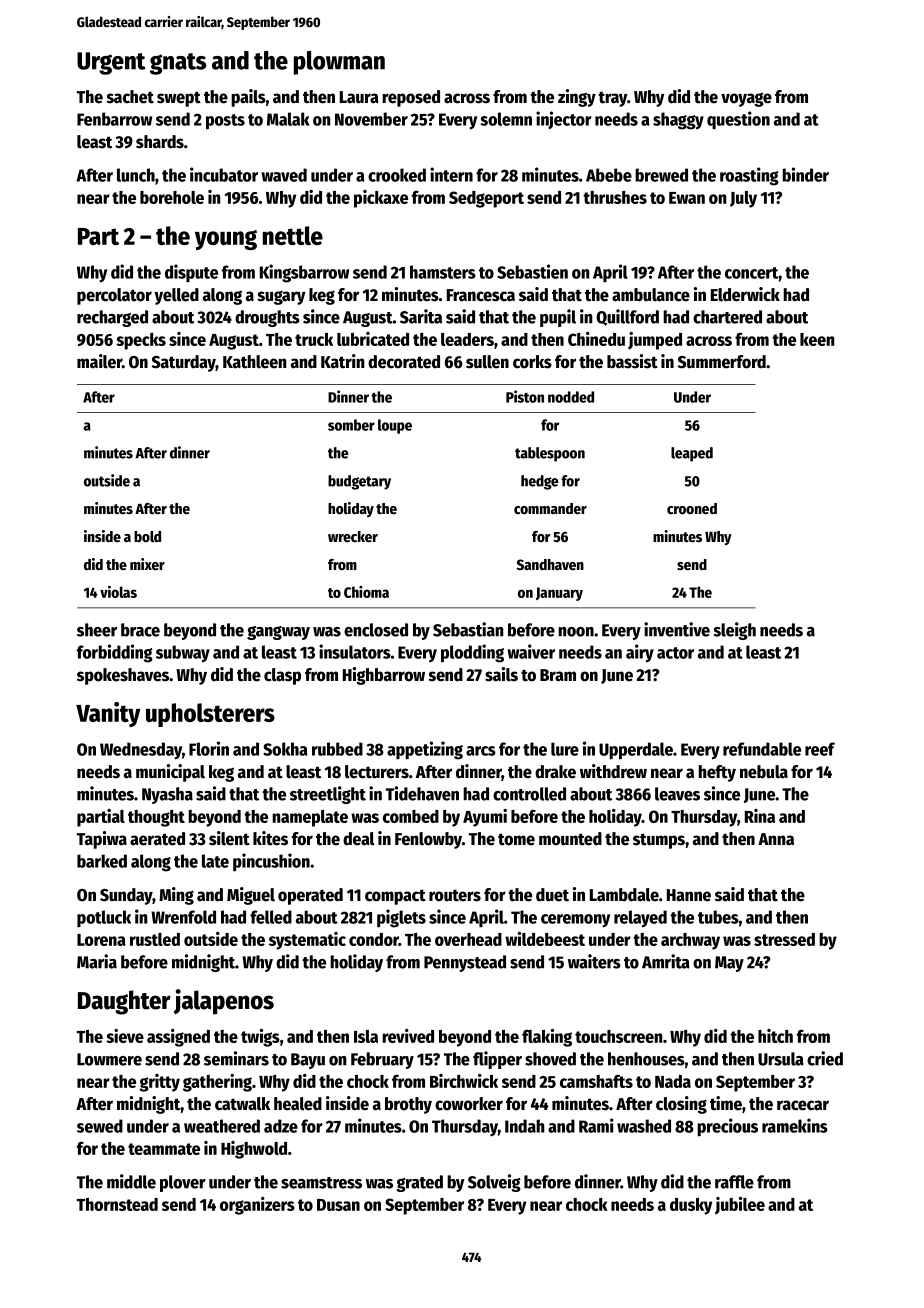  What do you see at coordinates (746, 99) in the screenshot?
I see `voyage` at bounding box center [746, 99].
